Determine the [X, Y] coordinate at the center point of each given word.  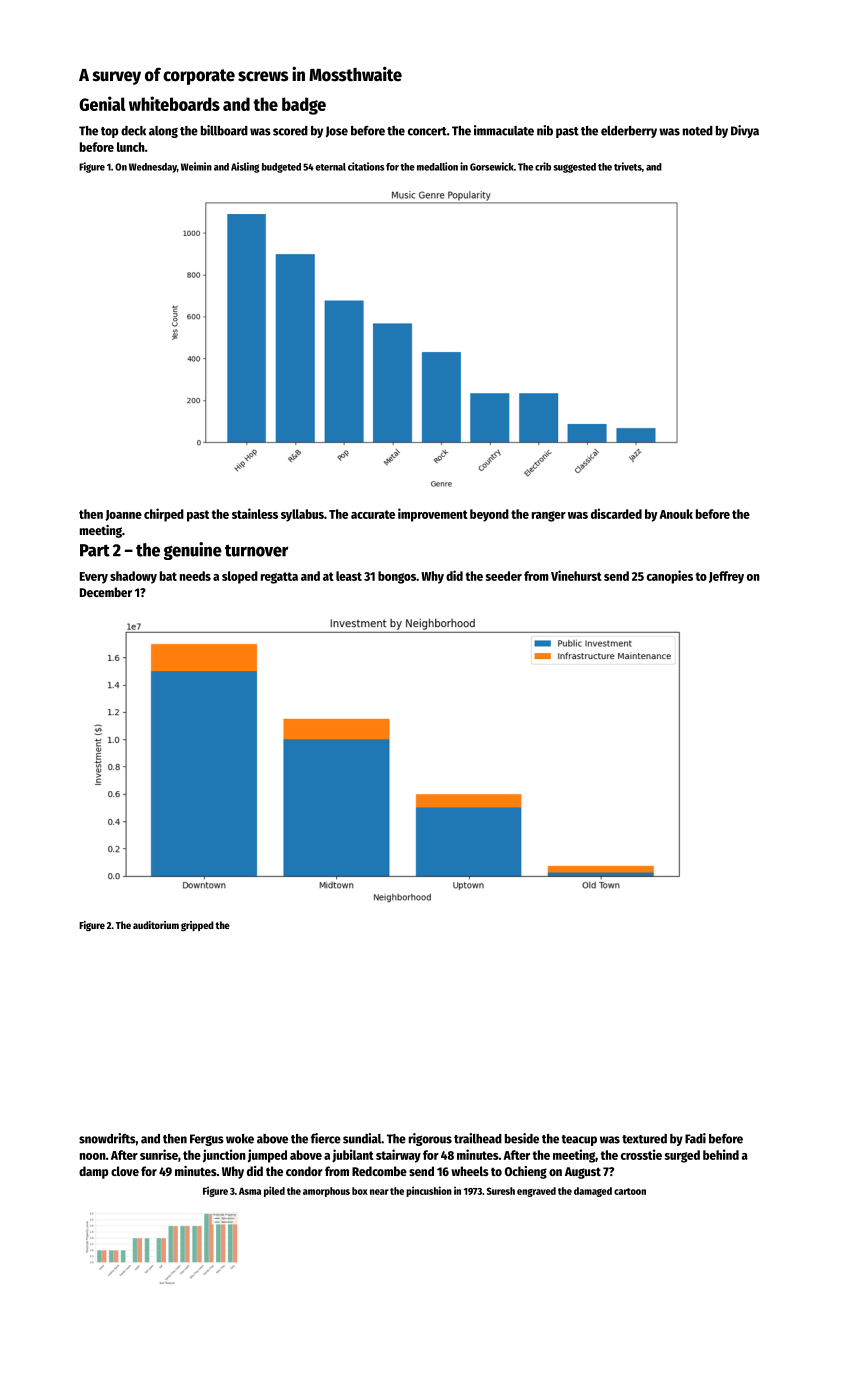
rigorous [430, 1139]
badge [304, 106]
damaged [593, 1192]
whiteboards [174, 103]
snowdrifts [107, 1138]
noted [698, 131]
